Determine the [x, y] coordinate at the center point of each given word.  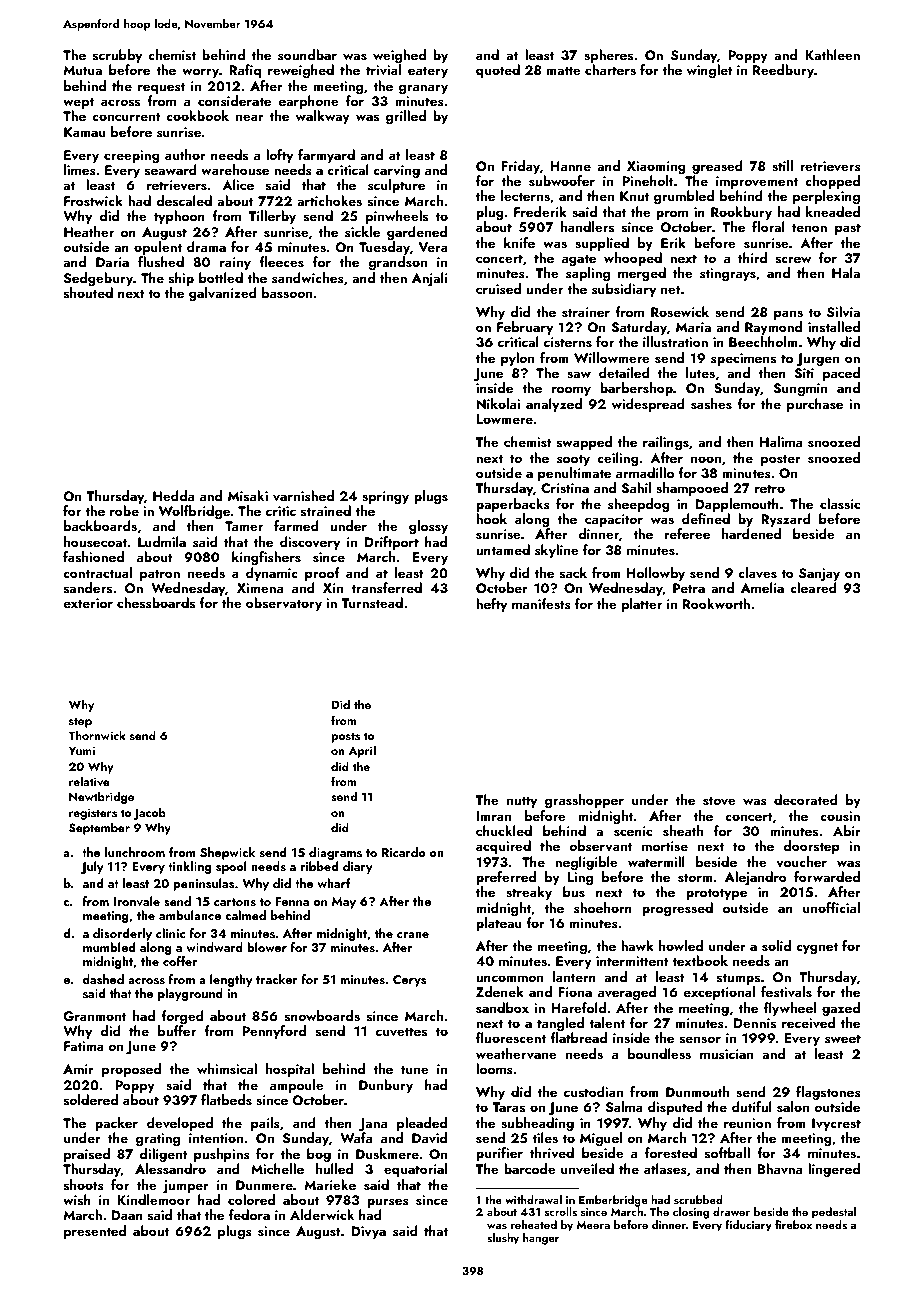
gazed [841, 1009]
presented [95, 1232]
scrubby [117, 56]
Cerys [409, 981]
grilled [406, 117]
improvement [757, 182]
